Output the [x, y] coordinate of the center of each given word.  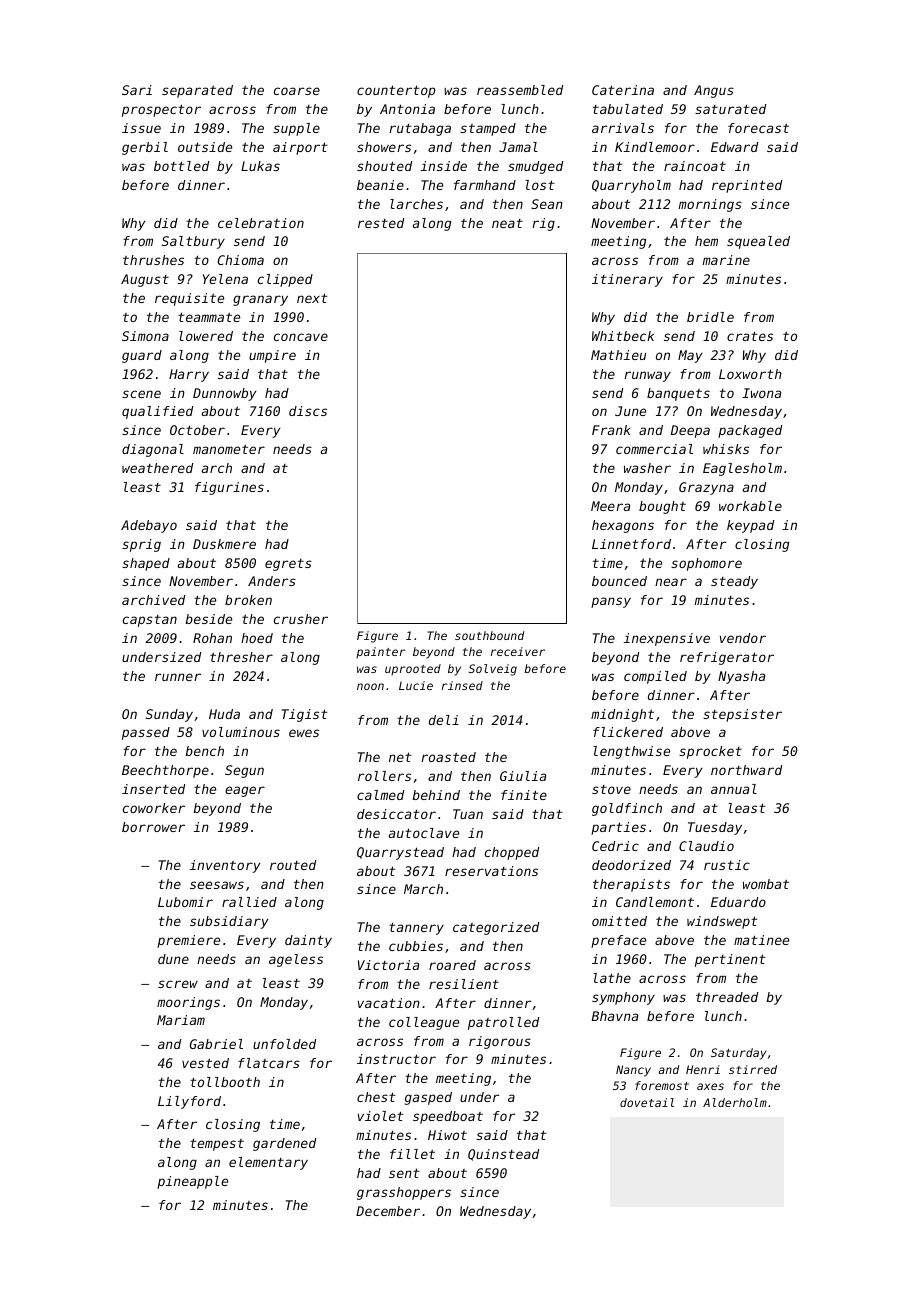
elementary [268, 1163]
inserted [153, 789]
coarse [297, 91]
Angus [714, 91]
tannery [416, 928]
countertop [396, 91]
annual [734, 789]
